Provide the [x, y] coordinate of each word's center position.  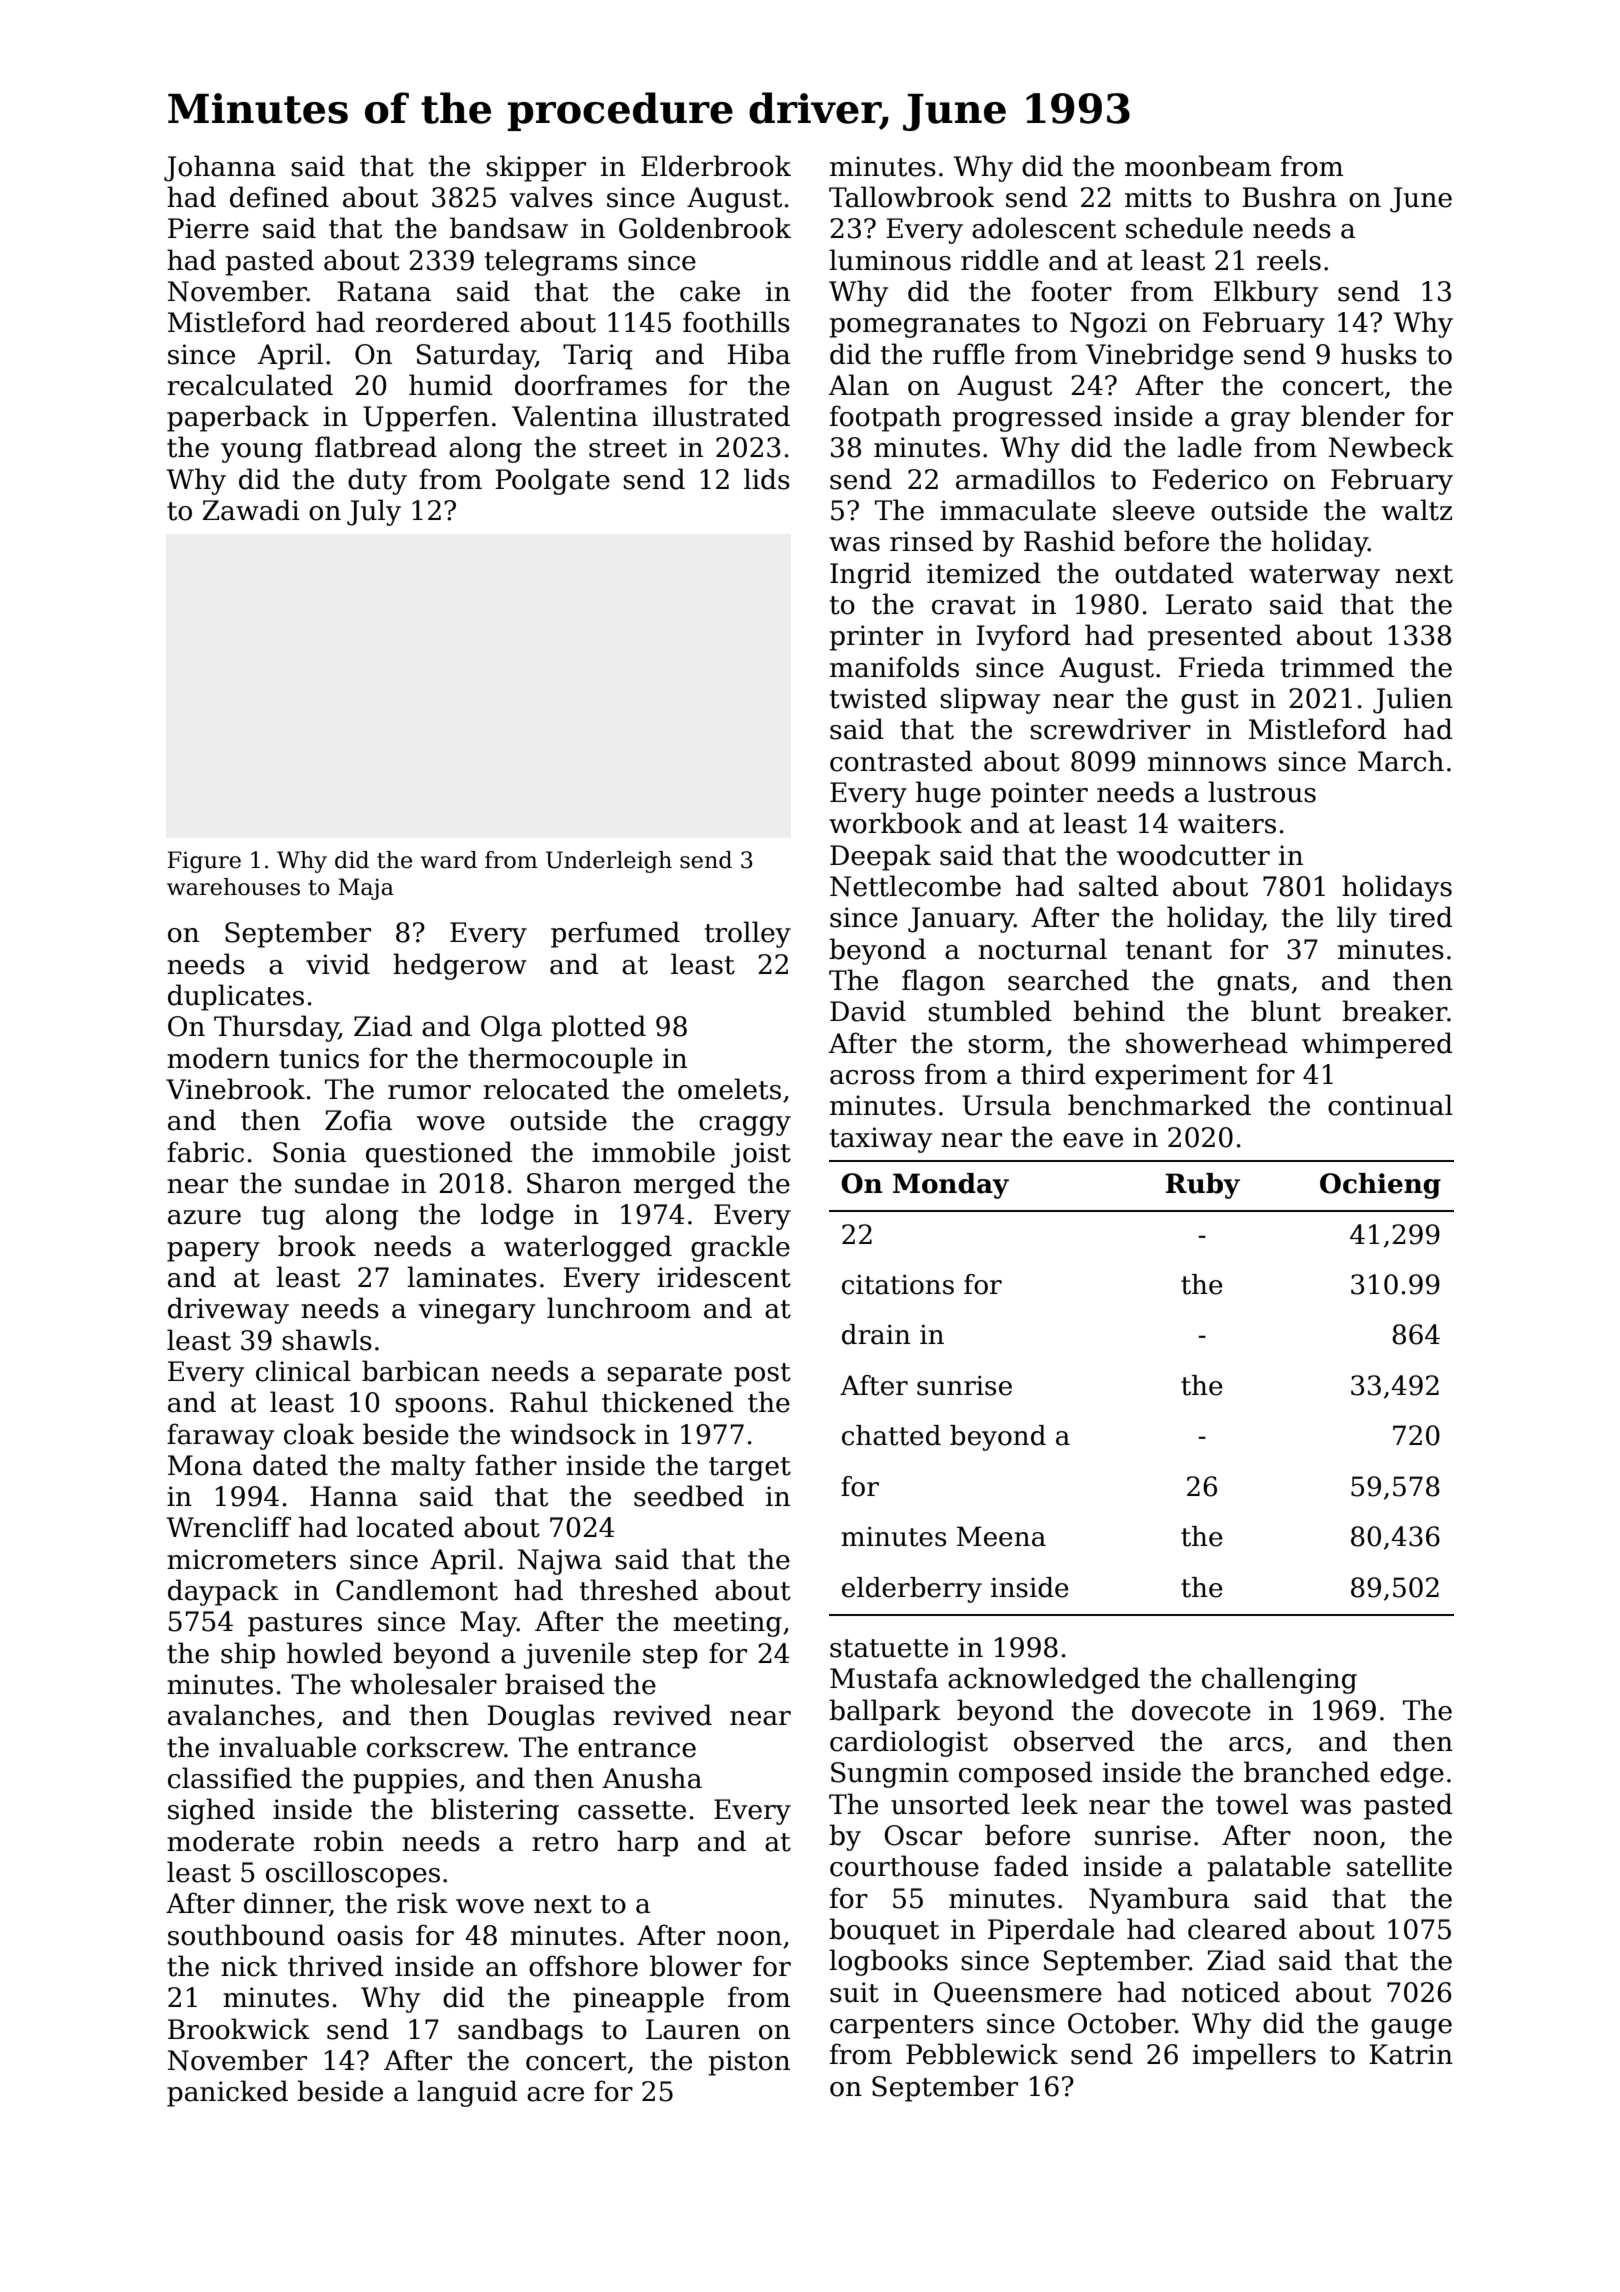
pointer [1039, 795]
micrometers [251, 1559]
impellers [1254, 2056]
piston [749, 2063]
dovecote [1191, 1710]
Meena [1001, 1536]
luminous [890, 260]
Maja [366, 889]
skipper [536, 168]
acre [555, 2094]
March [1401, 761]
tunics [319, 1058]
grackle [740, 1248]
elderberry [912, 1590]
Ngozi [1108, 325]
